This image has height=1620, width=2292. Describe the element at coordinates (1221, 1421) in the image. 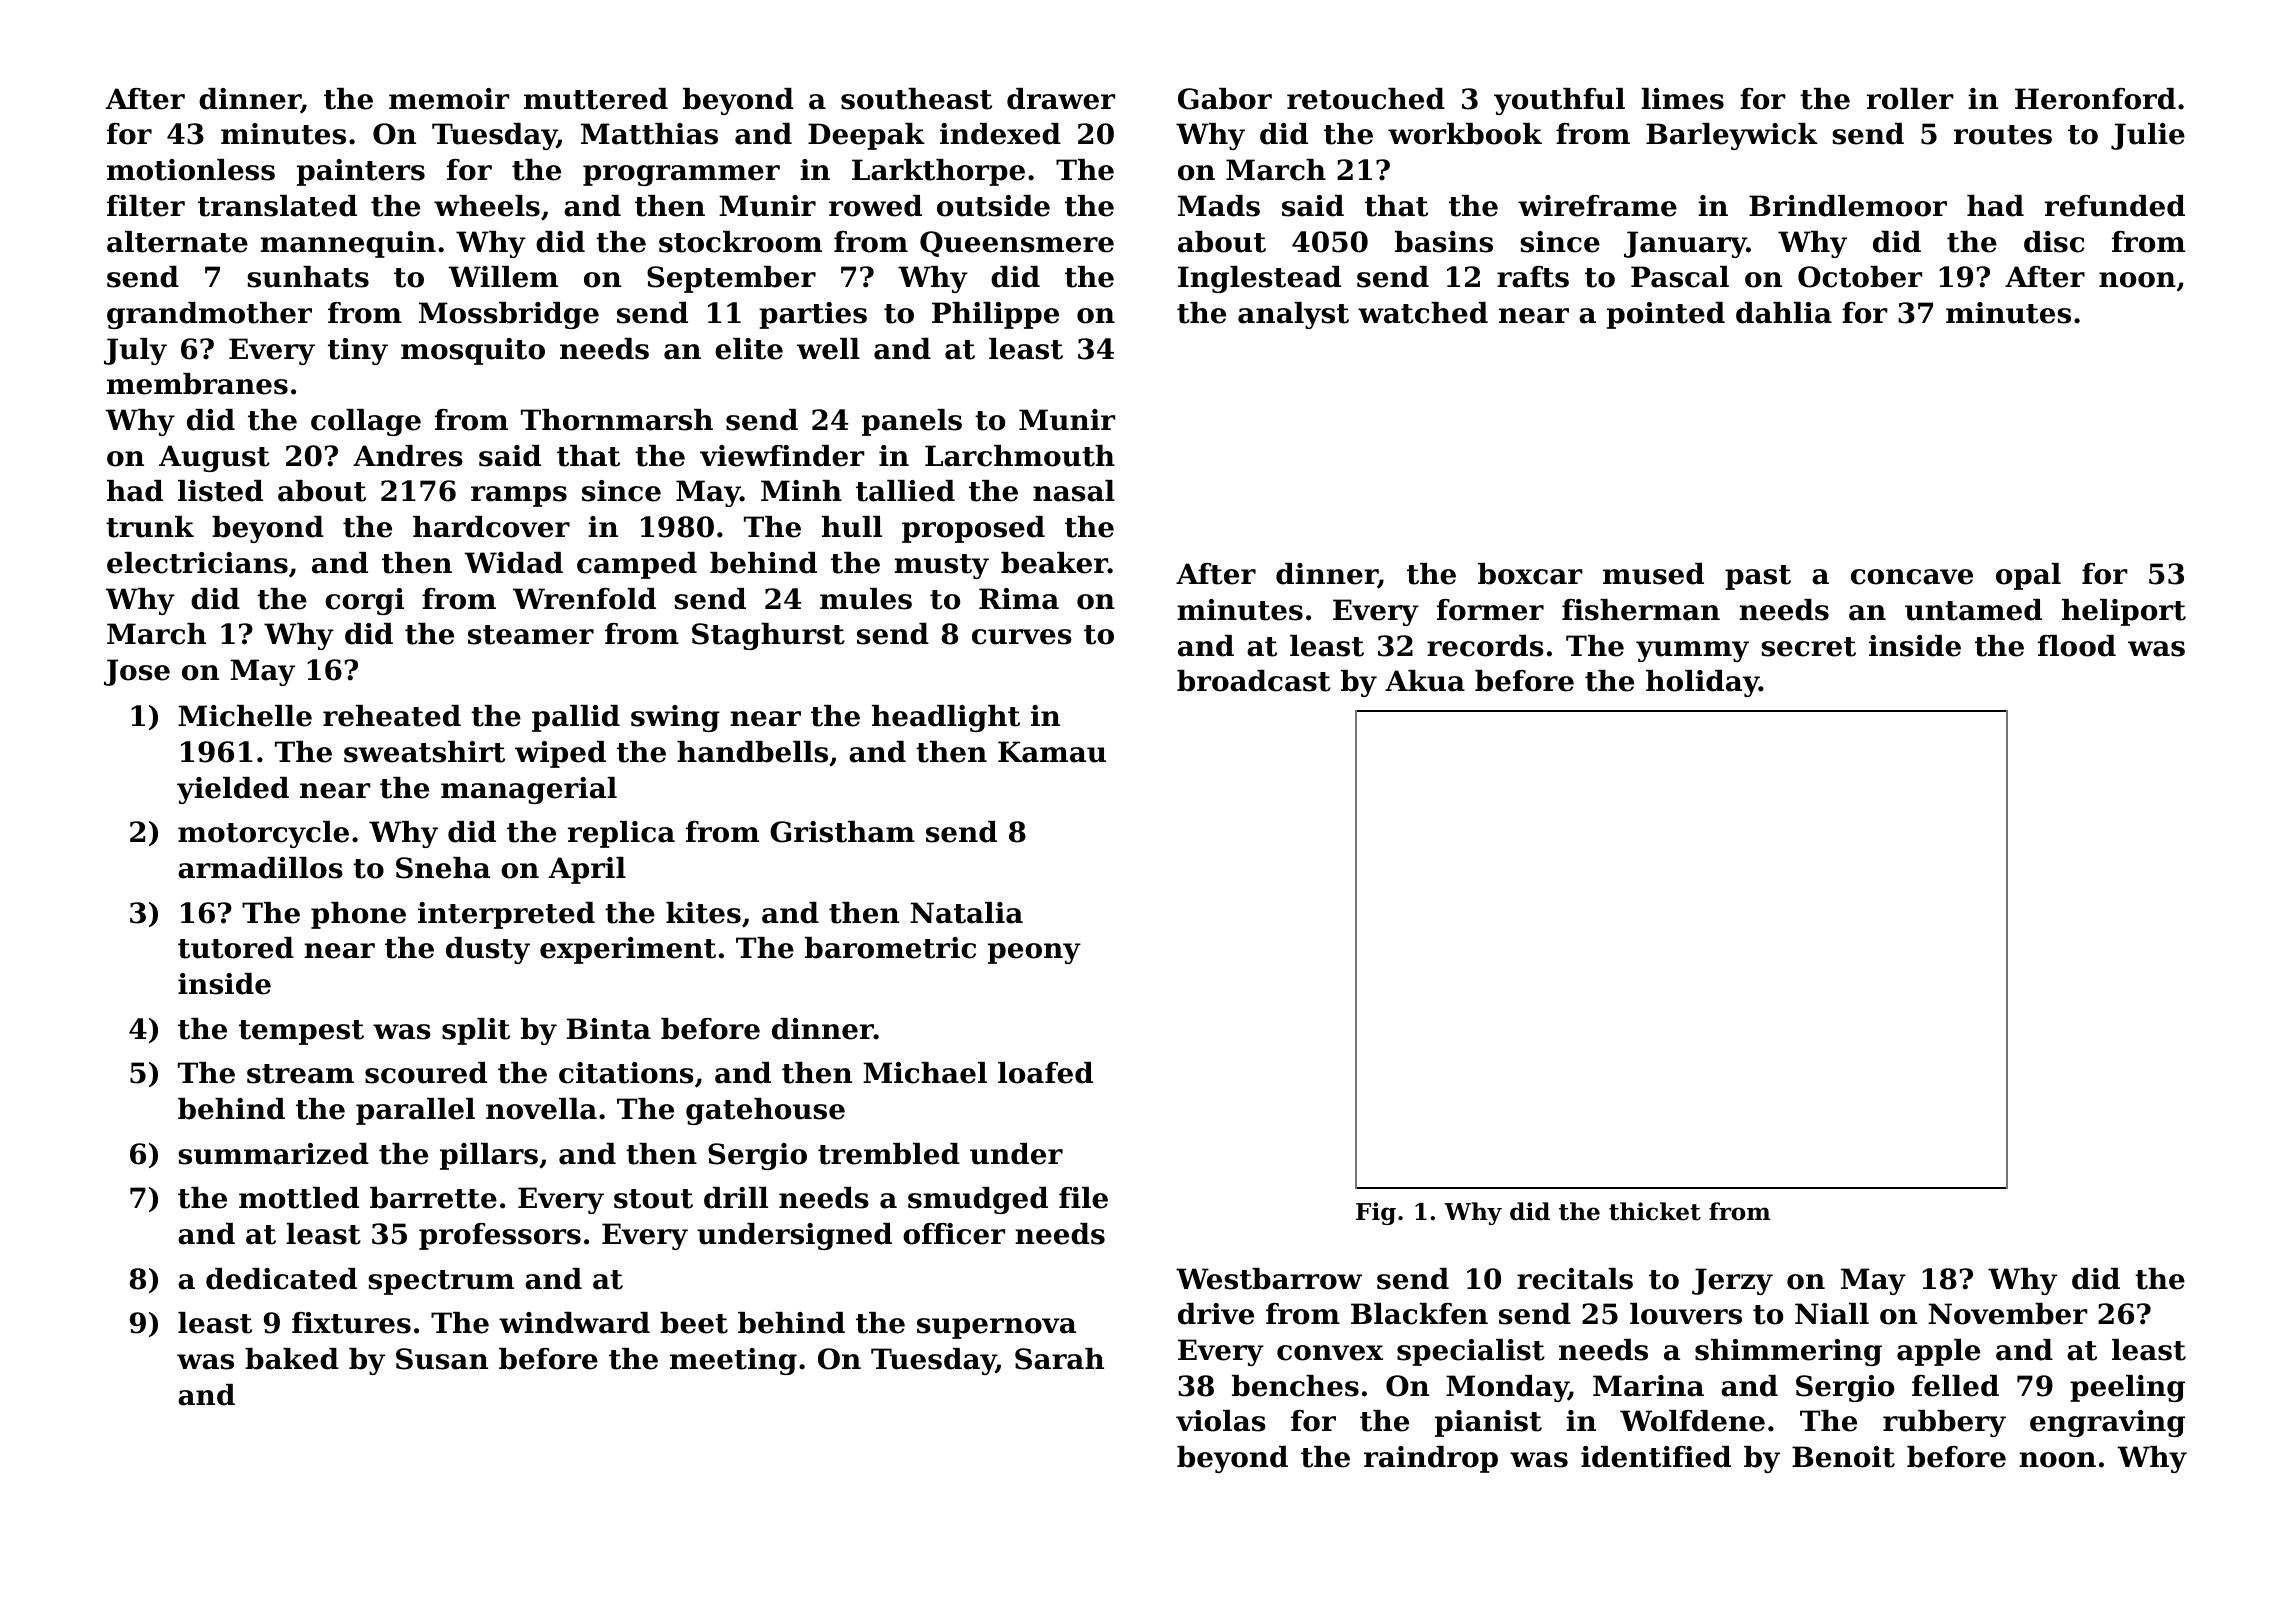

I see `violas` at that location.
